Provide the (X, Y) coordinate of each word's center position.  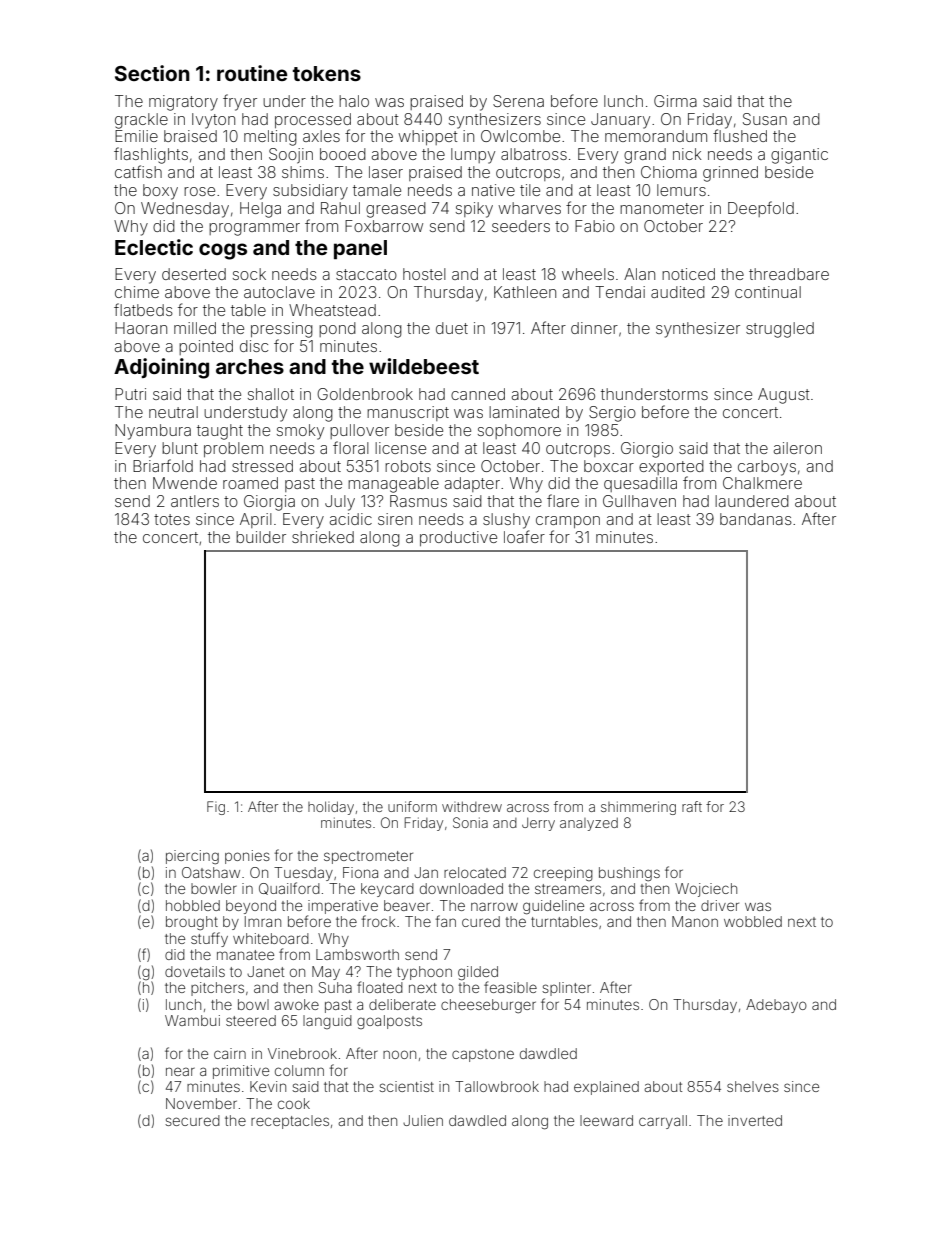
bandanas (756, 519)
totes (172, 519)
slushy (506, 521)
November (201, 1103)
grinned (730, 174)
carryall (663, 1122)
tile (530, 190)
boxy (160, 192)
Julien (423, 1120)
